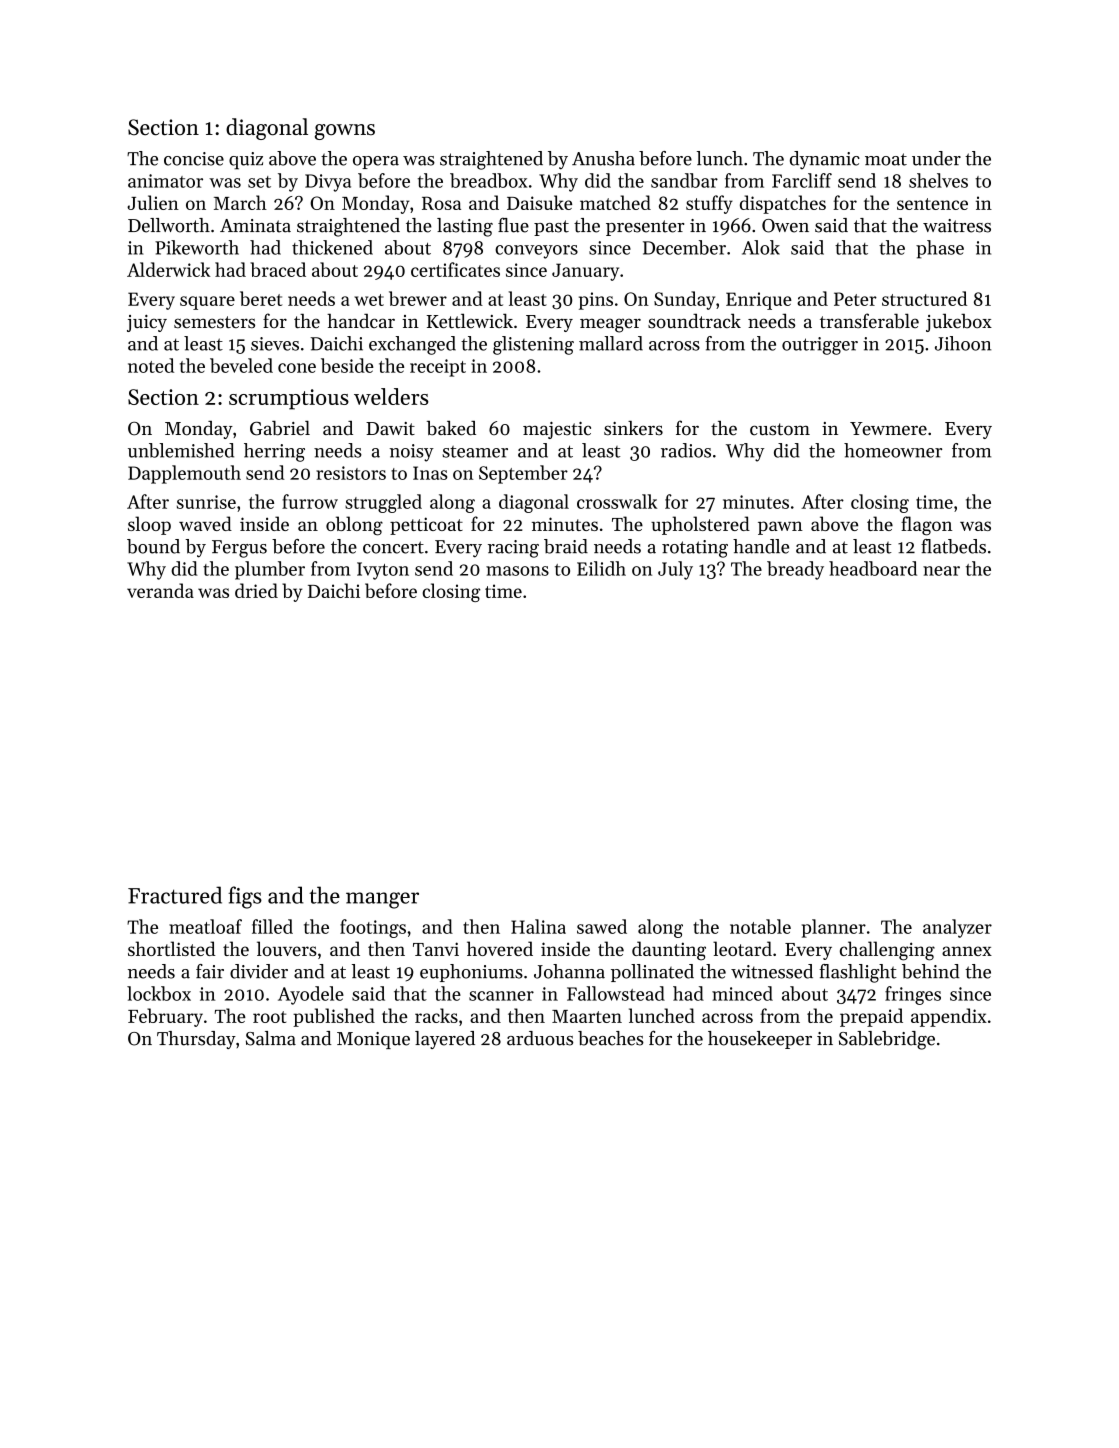  I want to click on Anusha, so click(603, 158).
